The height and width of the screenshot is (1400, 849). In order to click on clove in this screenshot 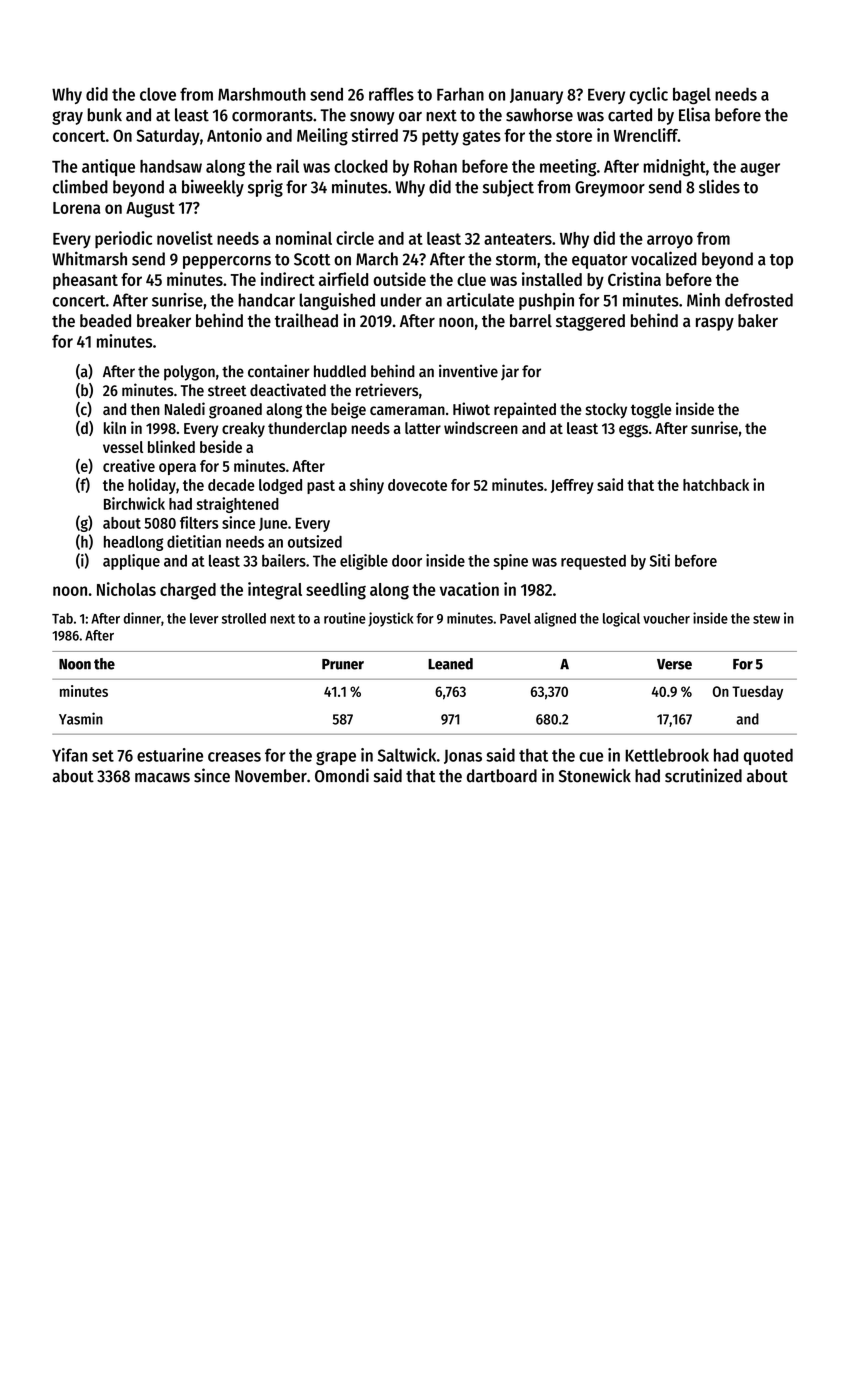, I will do `click(158, 94)`.
